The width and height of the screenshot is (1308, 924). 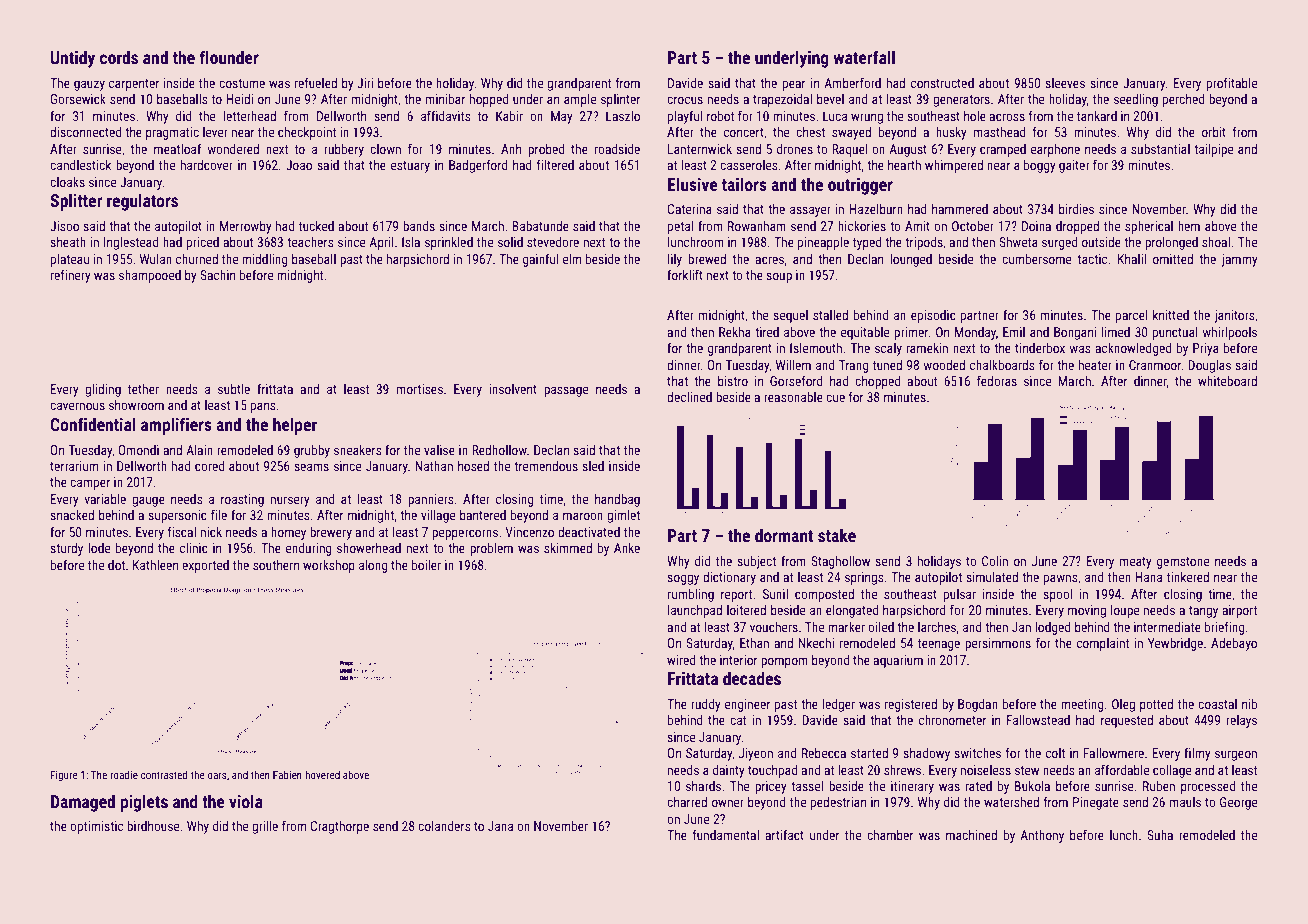 What do you see at coordinates (995, 561) in the screenshot?
I see `Colin` at bounding box center [995, 561].
